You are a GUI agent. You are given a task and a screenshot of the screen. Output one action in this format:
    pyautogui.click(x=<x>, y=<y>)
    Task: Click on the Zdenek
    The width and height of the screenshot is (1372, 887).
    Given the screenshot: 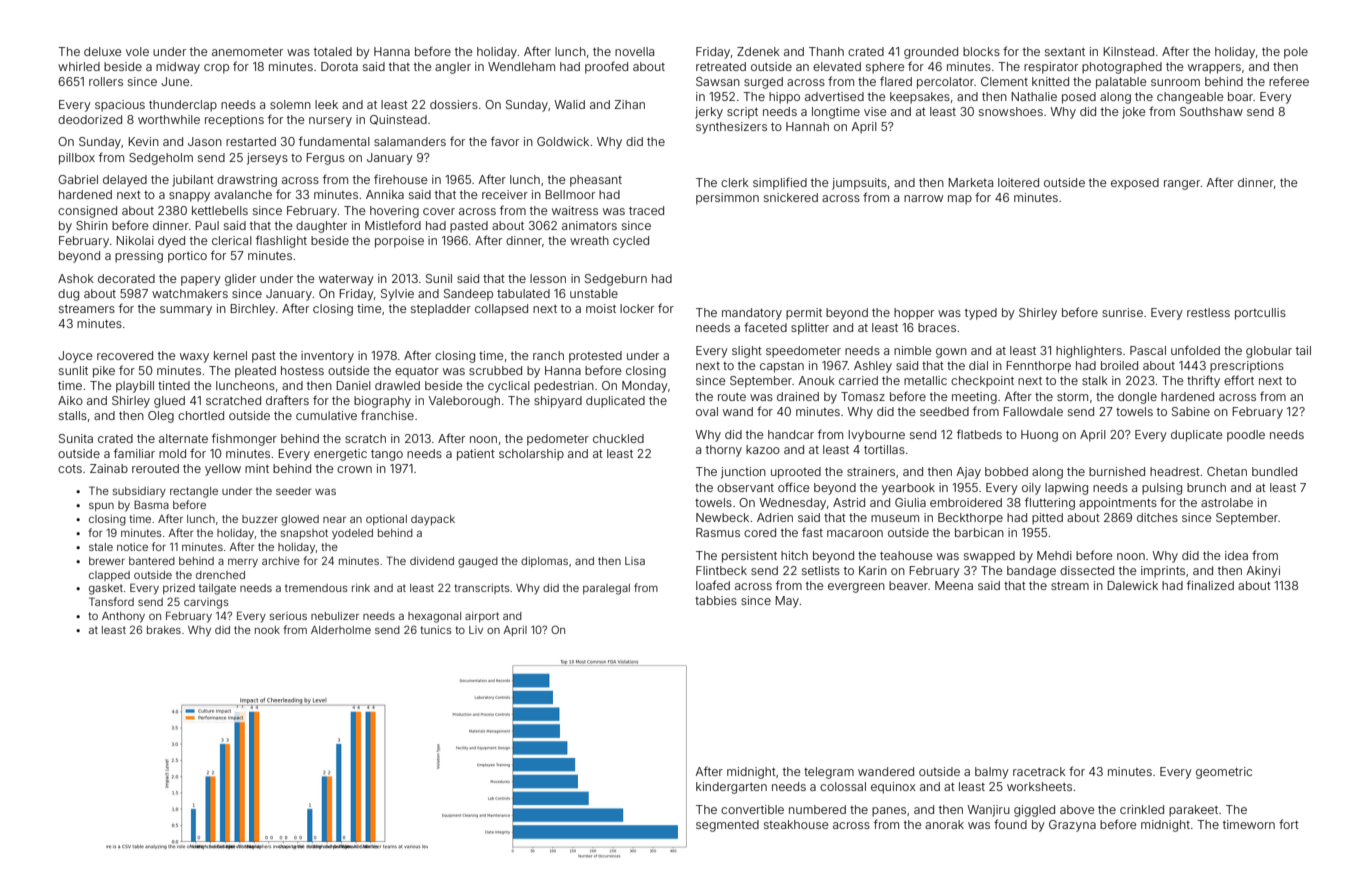 What is the action you would take?
    pyautogui.click(x=758, y=51)
